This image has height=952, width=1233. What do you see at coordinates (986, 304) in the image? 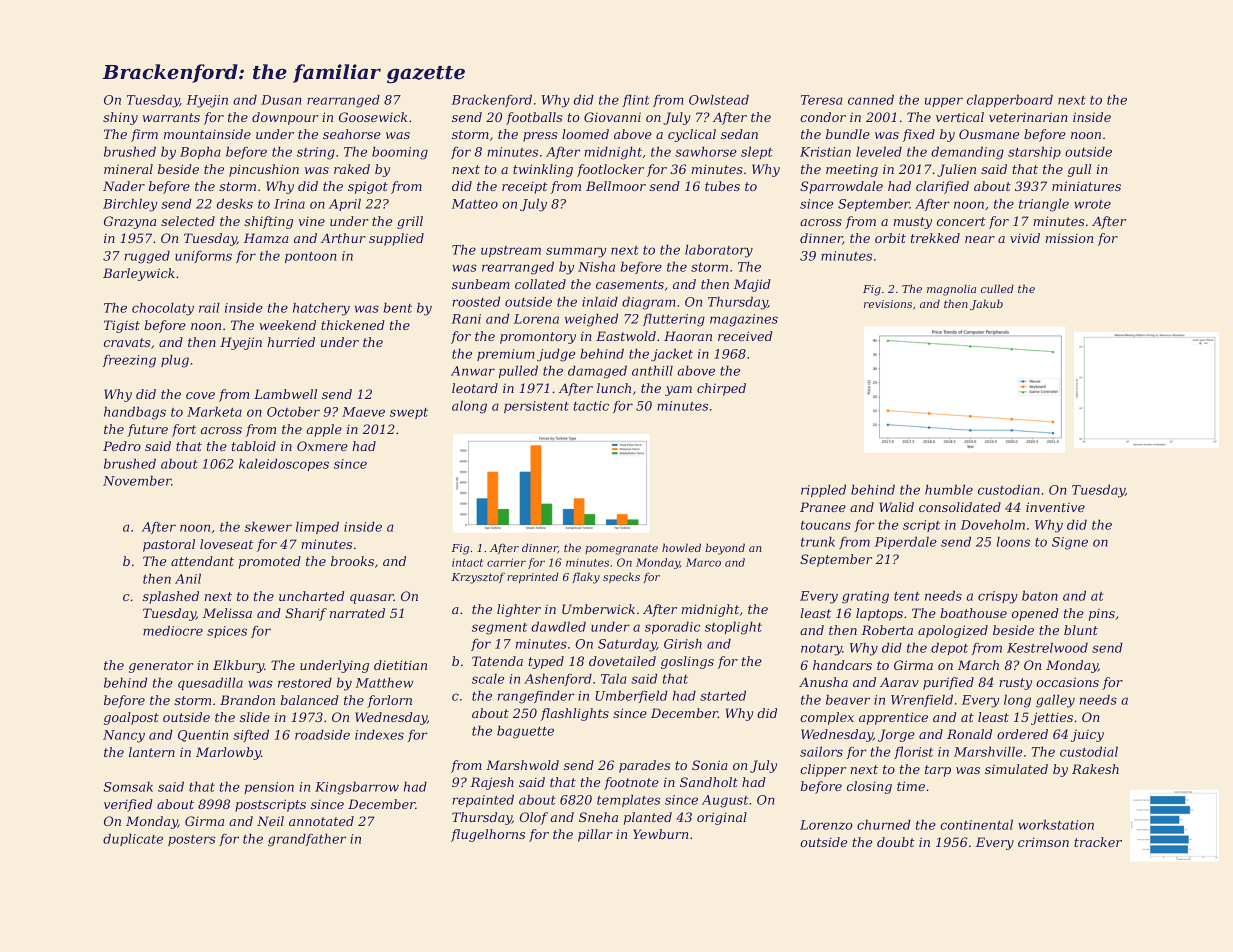
I see `Jakub` at bounding box center [986, 304].
